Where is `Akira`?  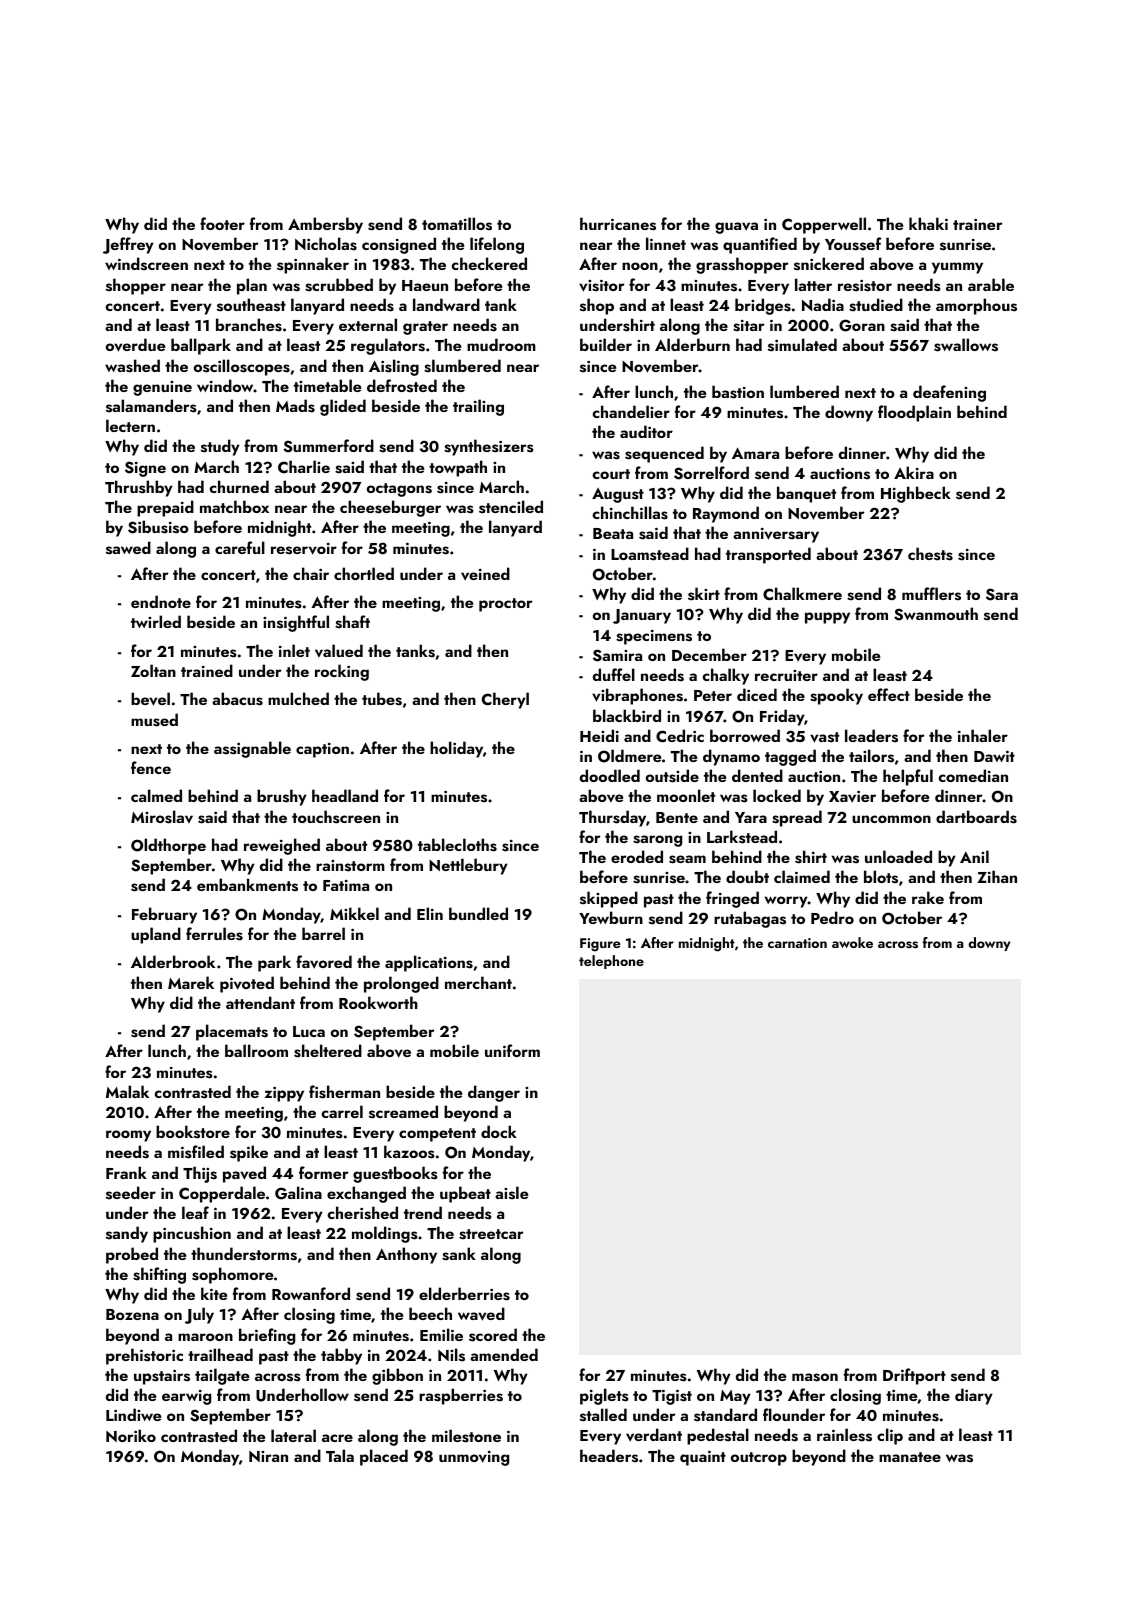
Akira is located at coordinates (914, 472).
